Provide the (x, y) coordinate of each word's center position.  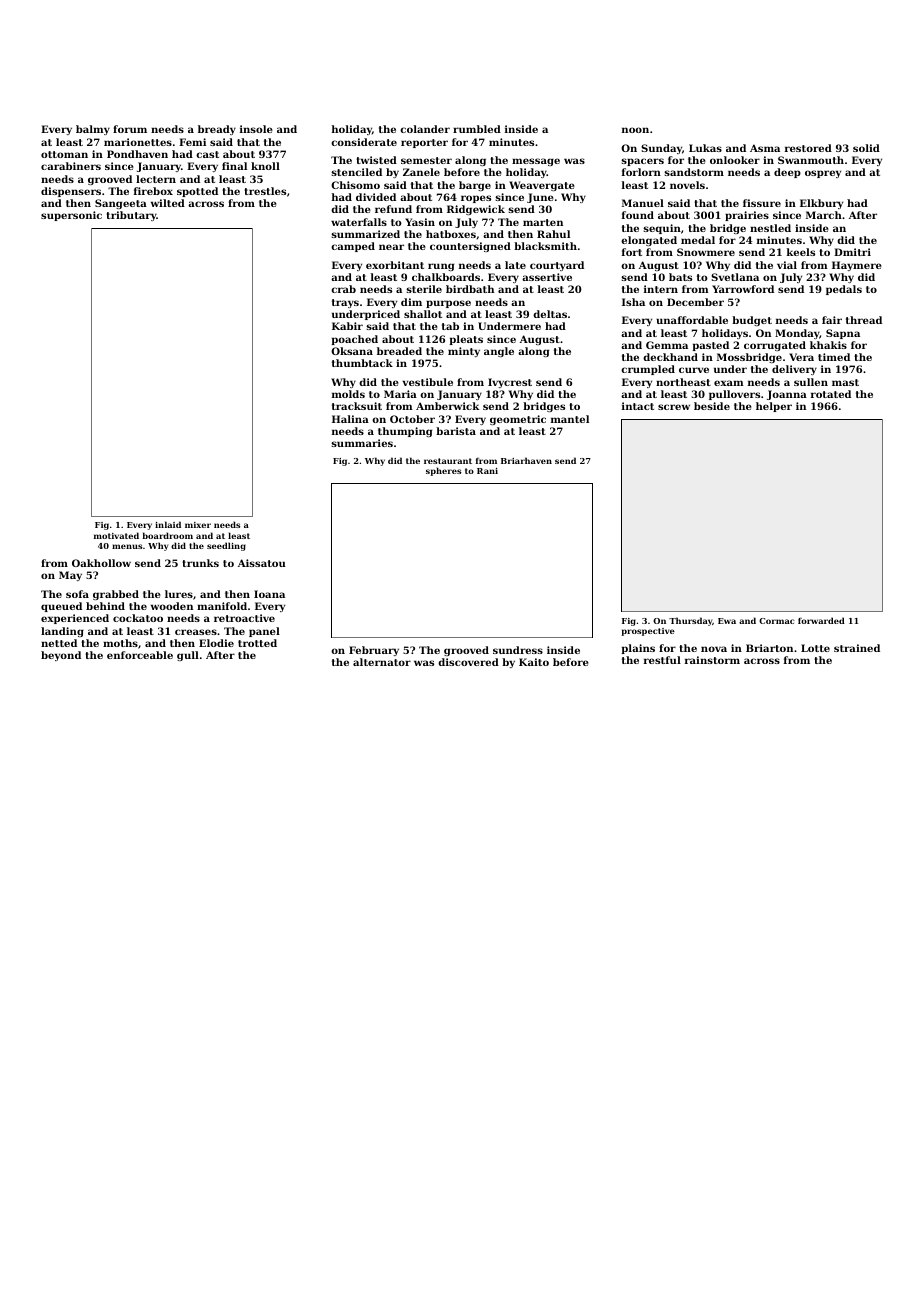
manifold (222, 606)
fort (632, 252)
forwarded (821, 620)
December (695, 302)
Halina (350, 419)
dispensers (71, 192)
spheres (444, 471)
